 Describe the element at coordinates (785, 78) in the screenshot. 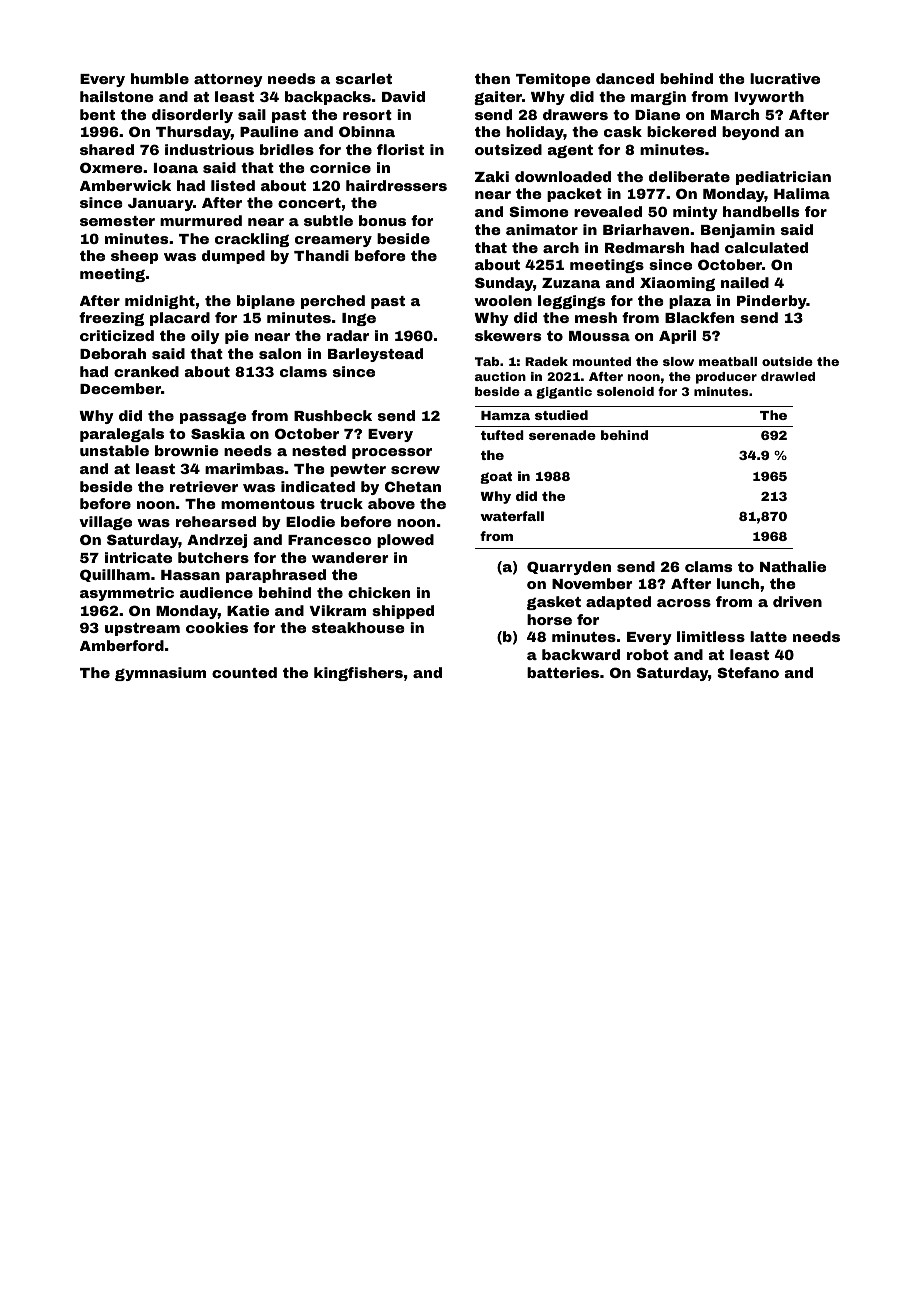

I see `lucrative` at that location.
